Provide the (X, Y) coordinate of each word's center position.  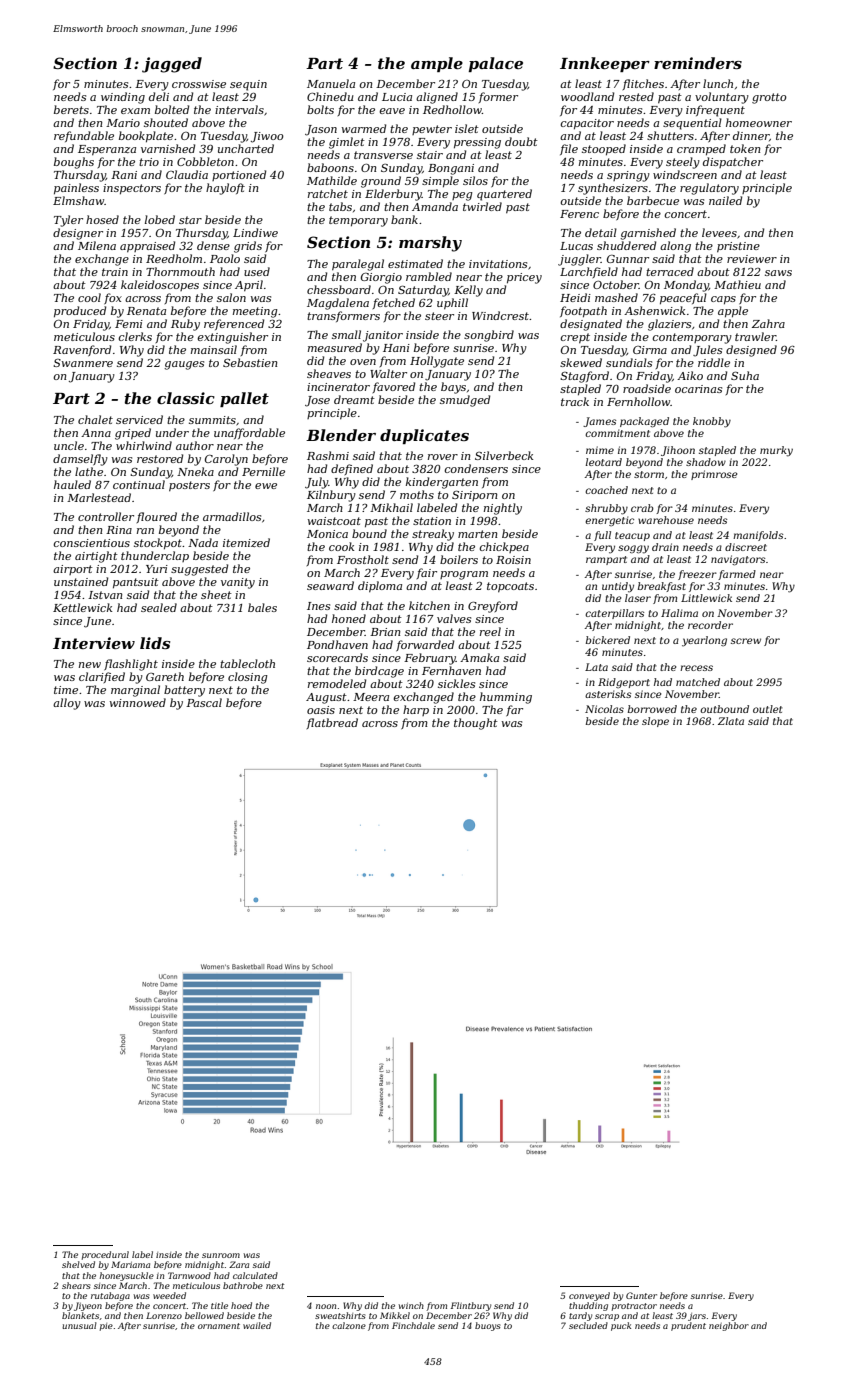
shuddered (626, 245)
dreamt (354, 399)
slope (655, 722)
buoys (488, 1326)
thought (476, 724)
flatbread (332, 723)
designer (78, 234)
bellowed (204, 1315)
